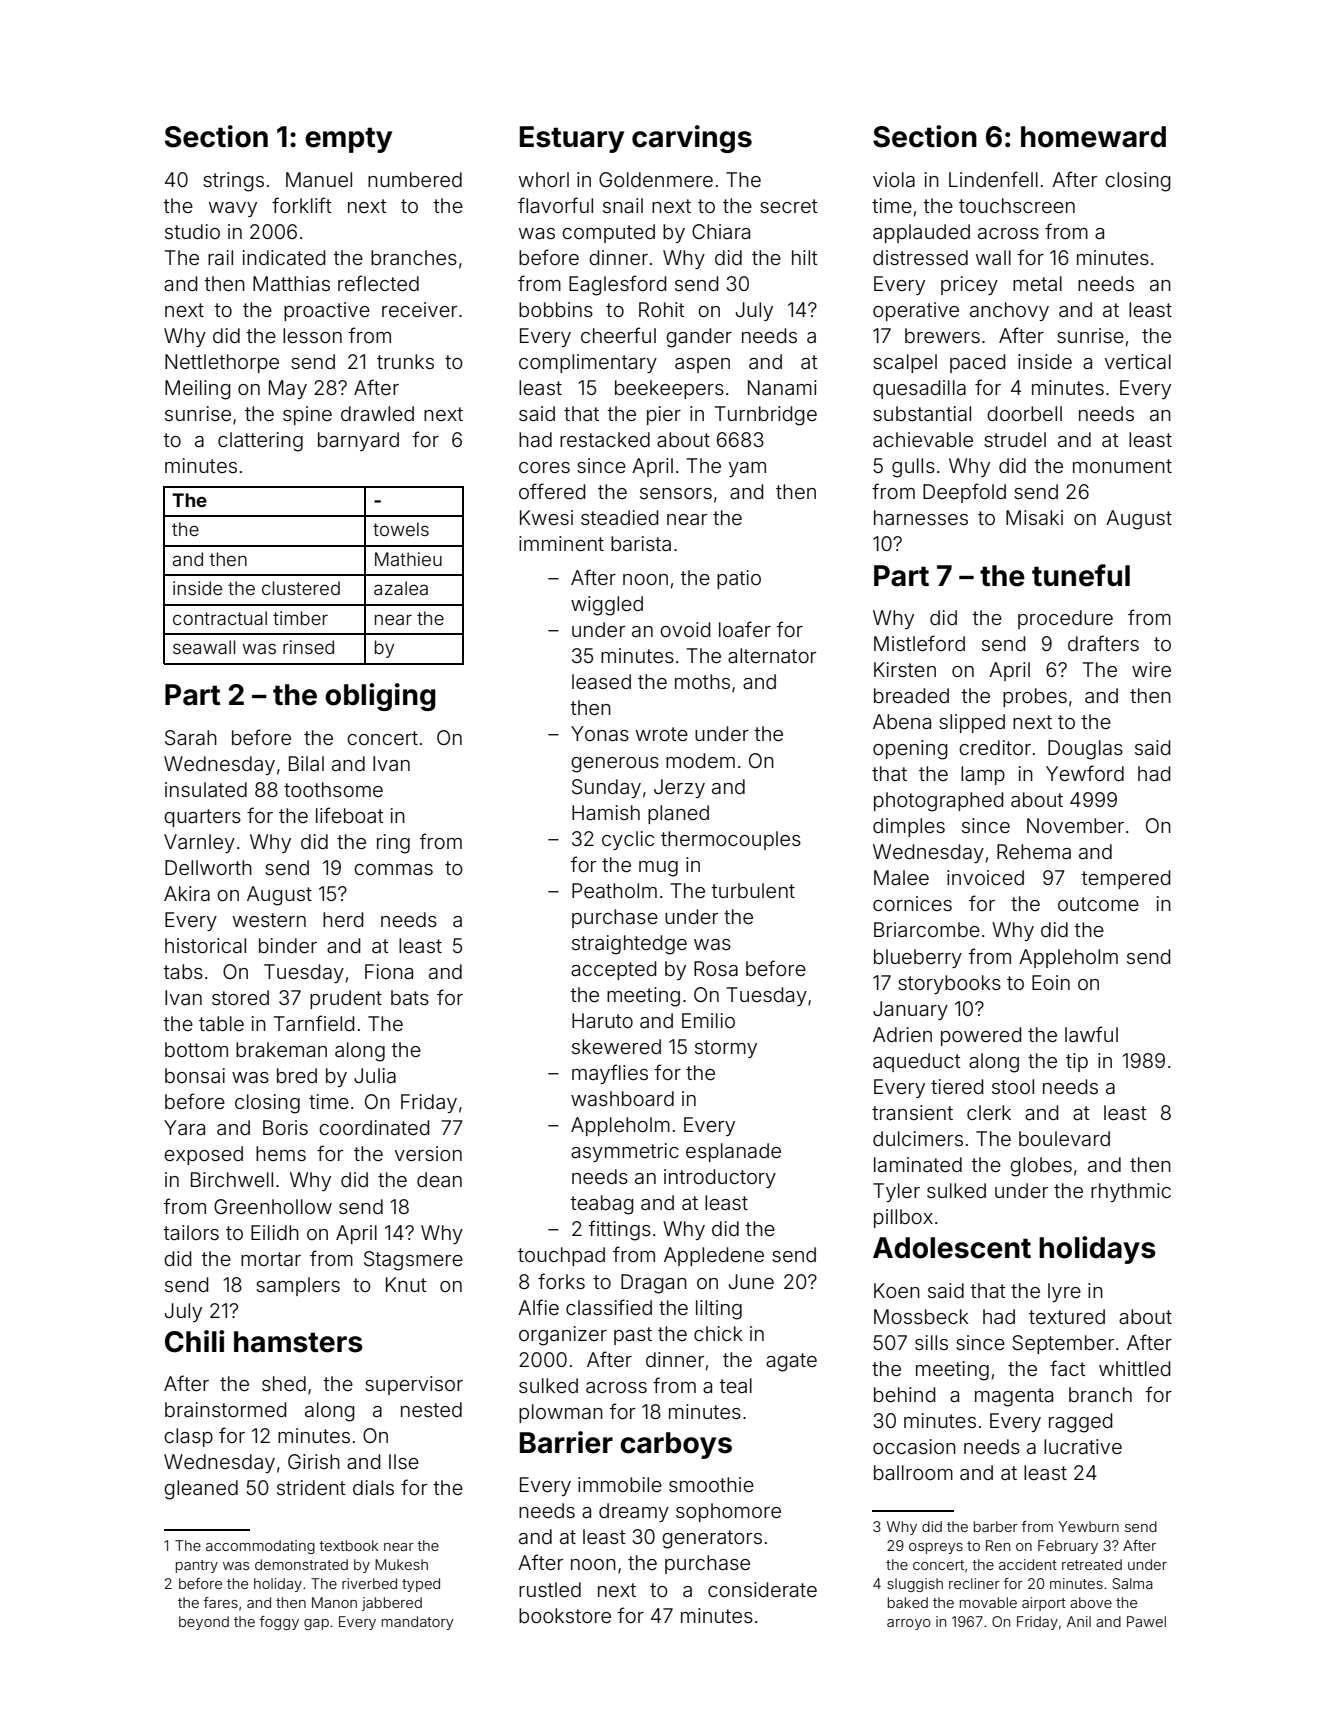 The image size is (1336, 1729). What do you see at coordinates (782, 387) in the page?
I see `Nanami` at bounding box center [782, 387].
